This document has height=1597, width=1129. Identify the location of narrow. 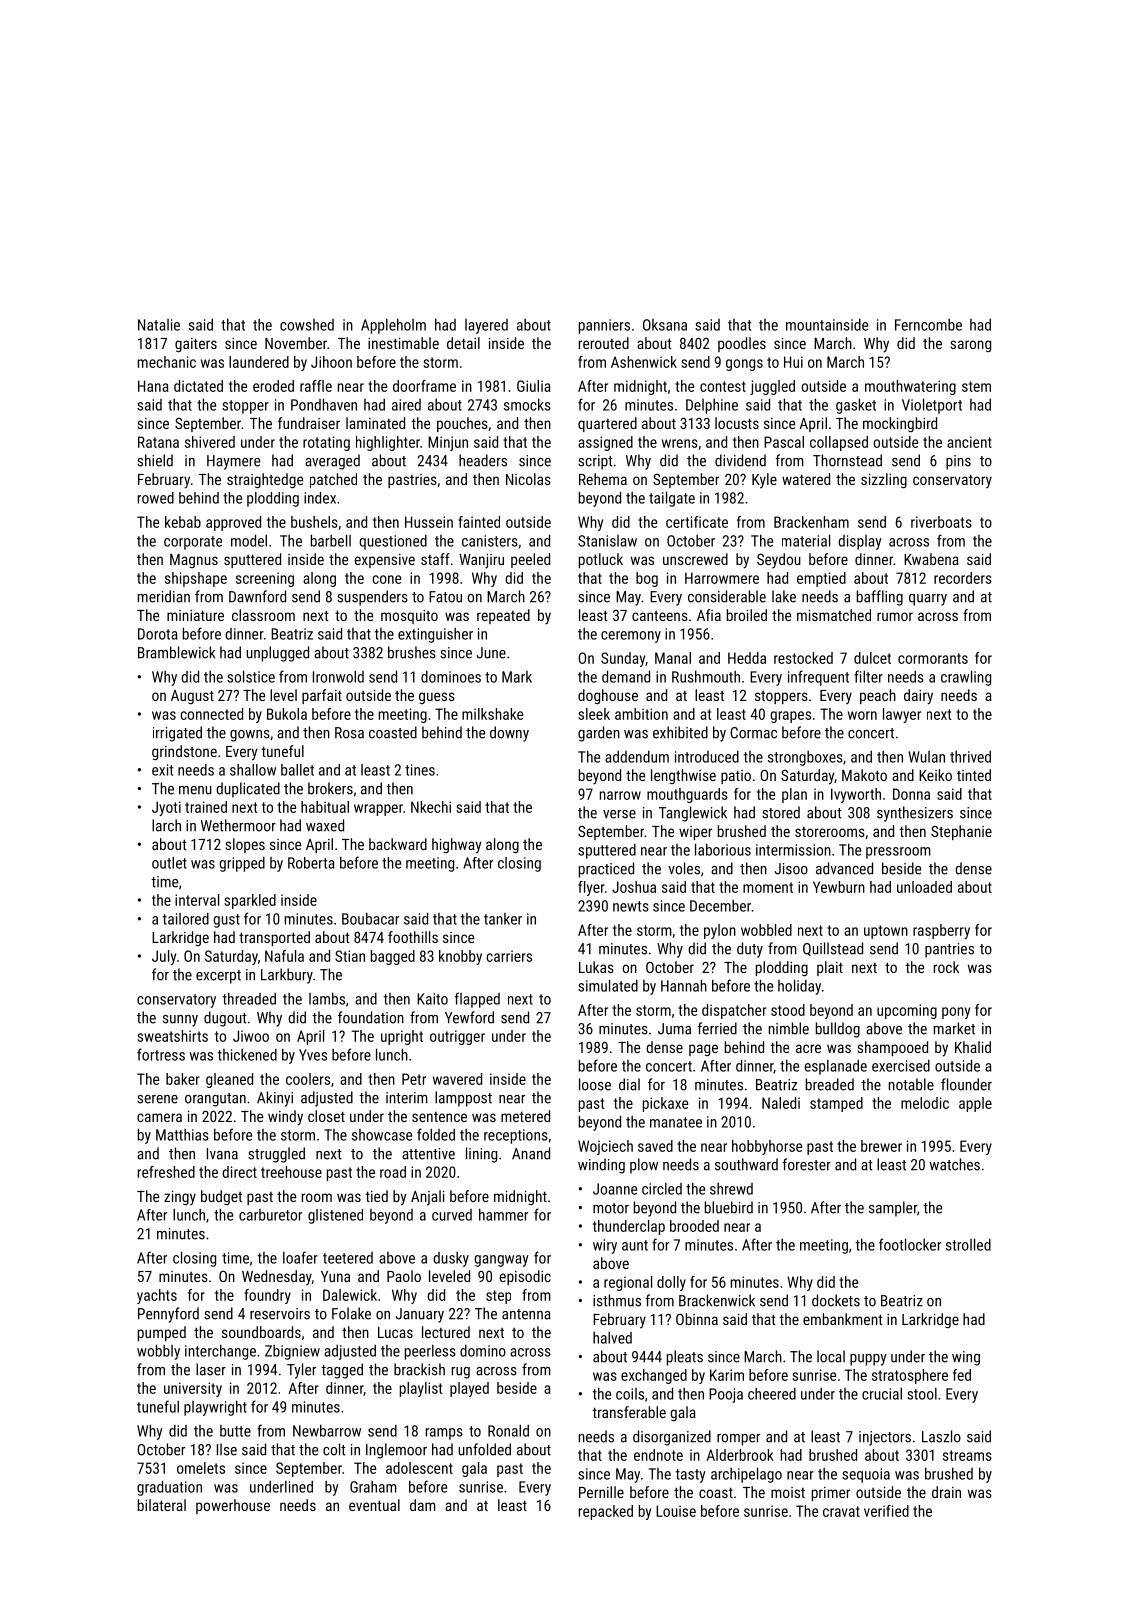
(620, 795).
